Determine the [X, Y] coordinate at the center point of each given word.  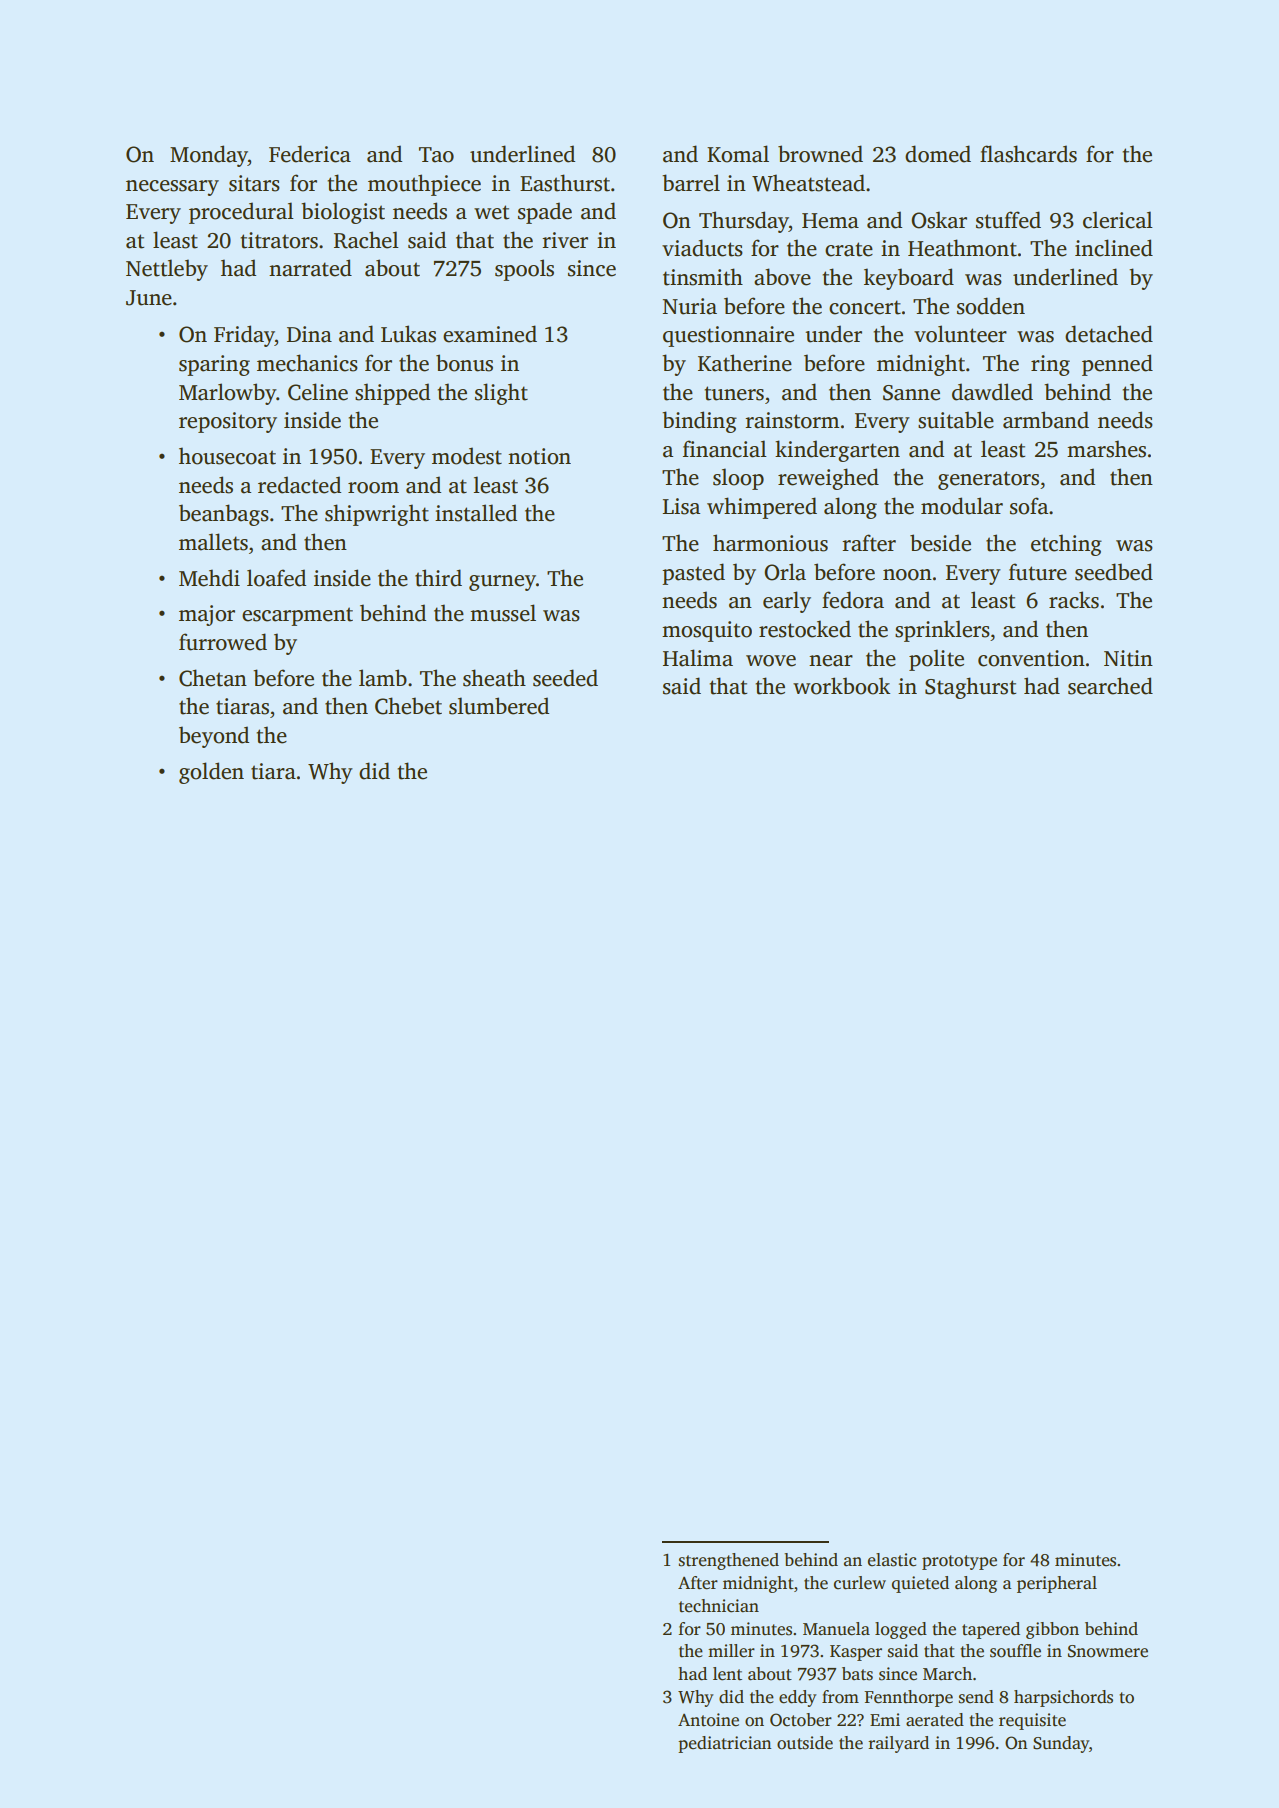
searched [1110, 686]
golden [211, 773]
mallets [213, 542]
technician [719, 1606]
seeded [565, 678]
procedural [241, 213]
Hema [830, 221]
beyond [214, 737]
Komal [738, 154]
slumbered [499, 706]
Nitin [1128, 658]
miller [731, 1651]
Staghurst [970, 688]
